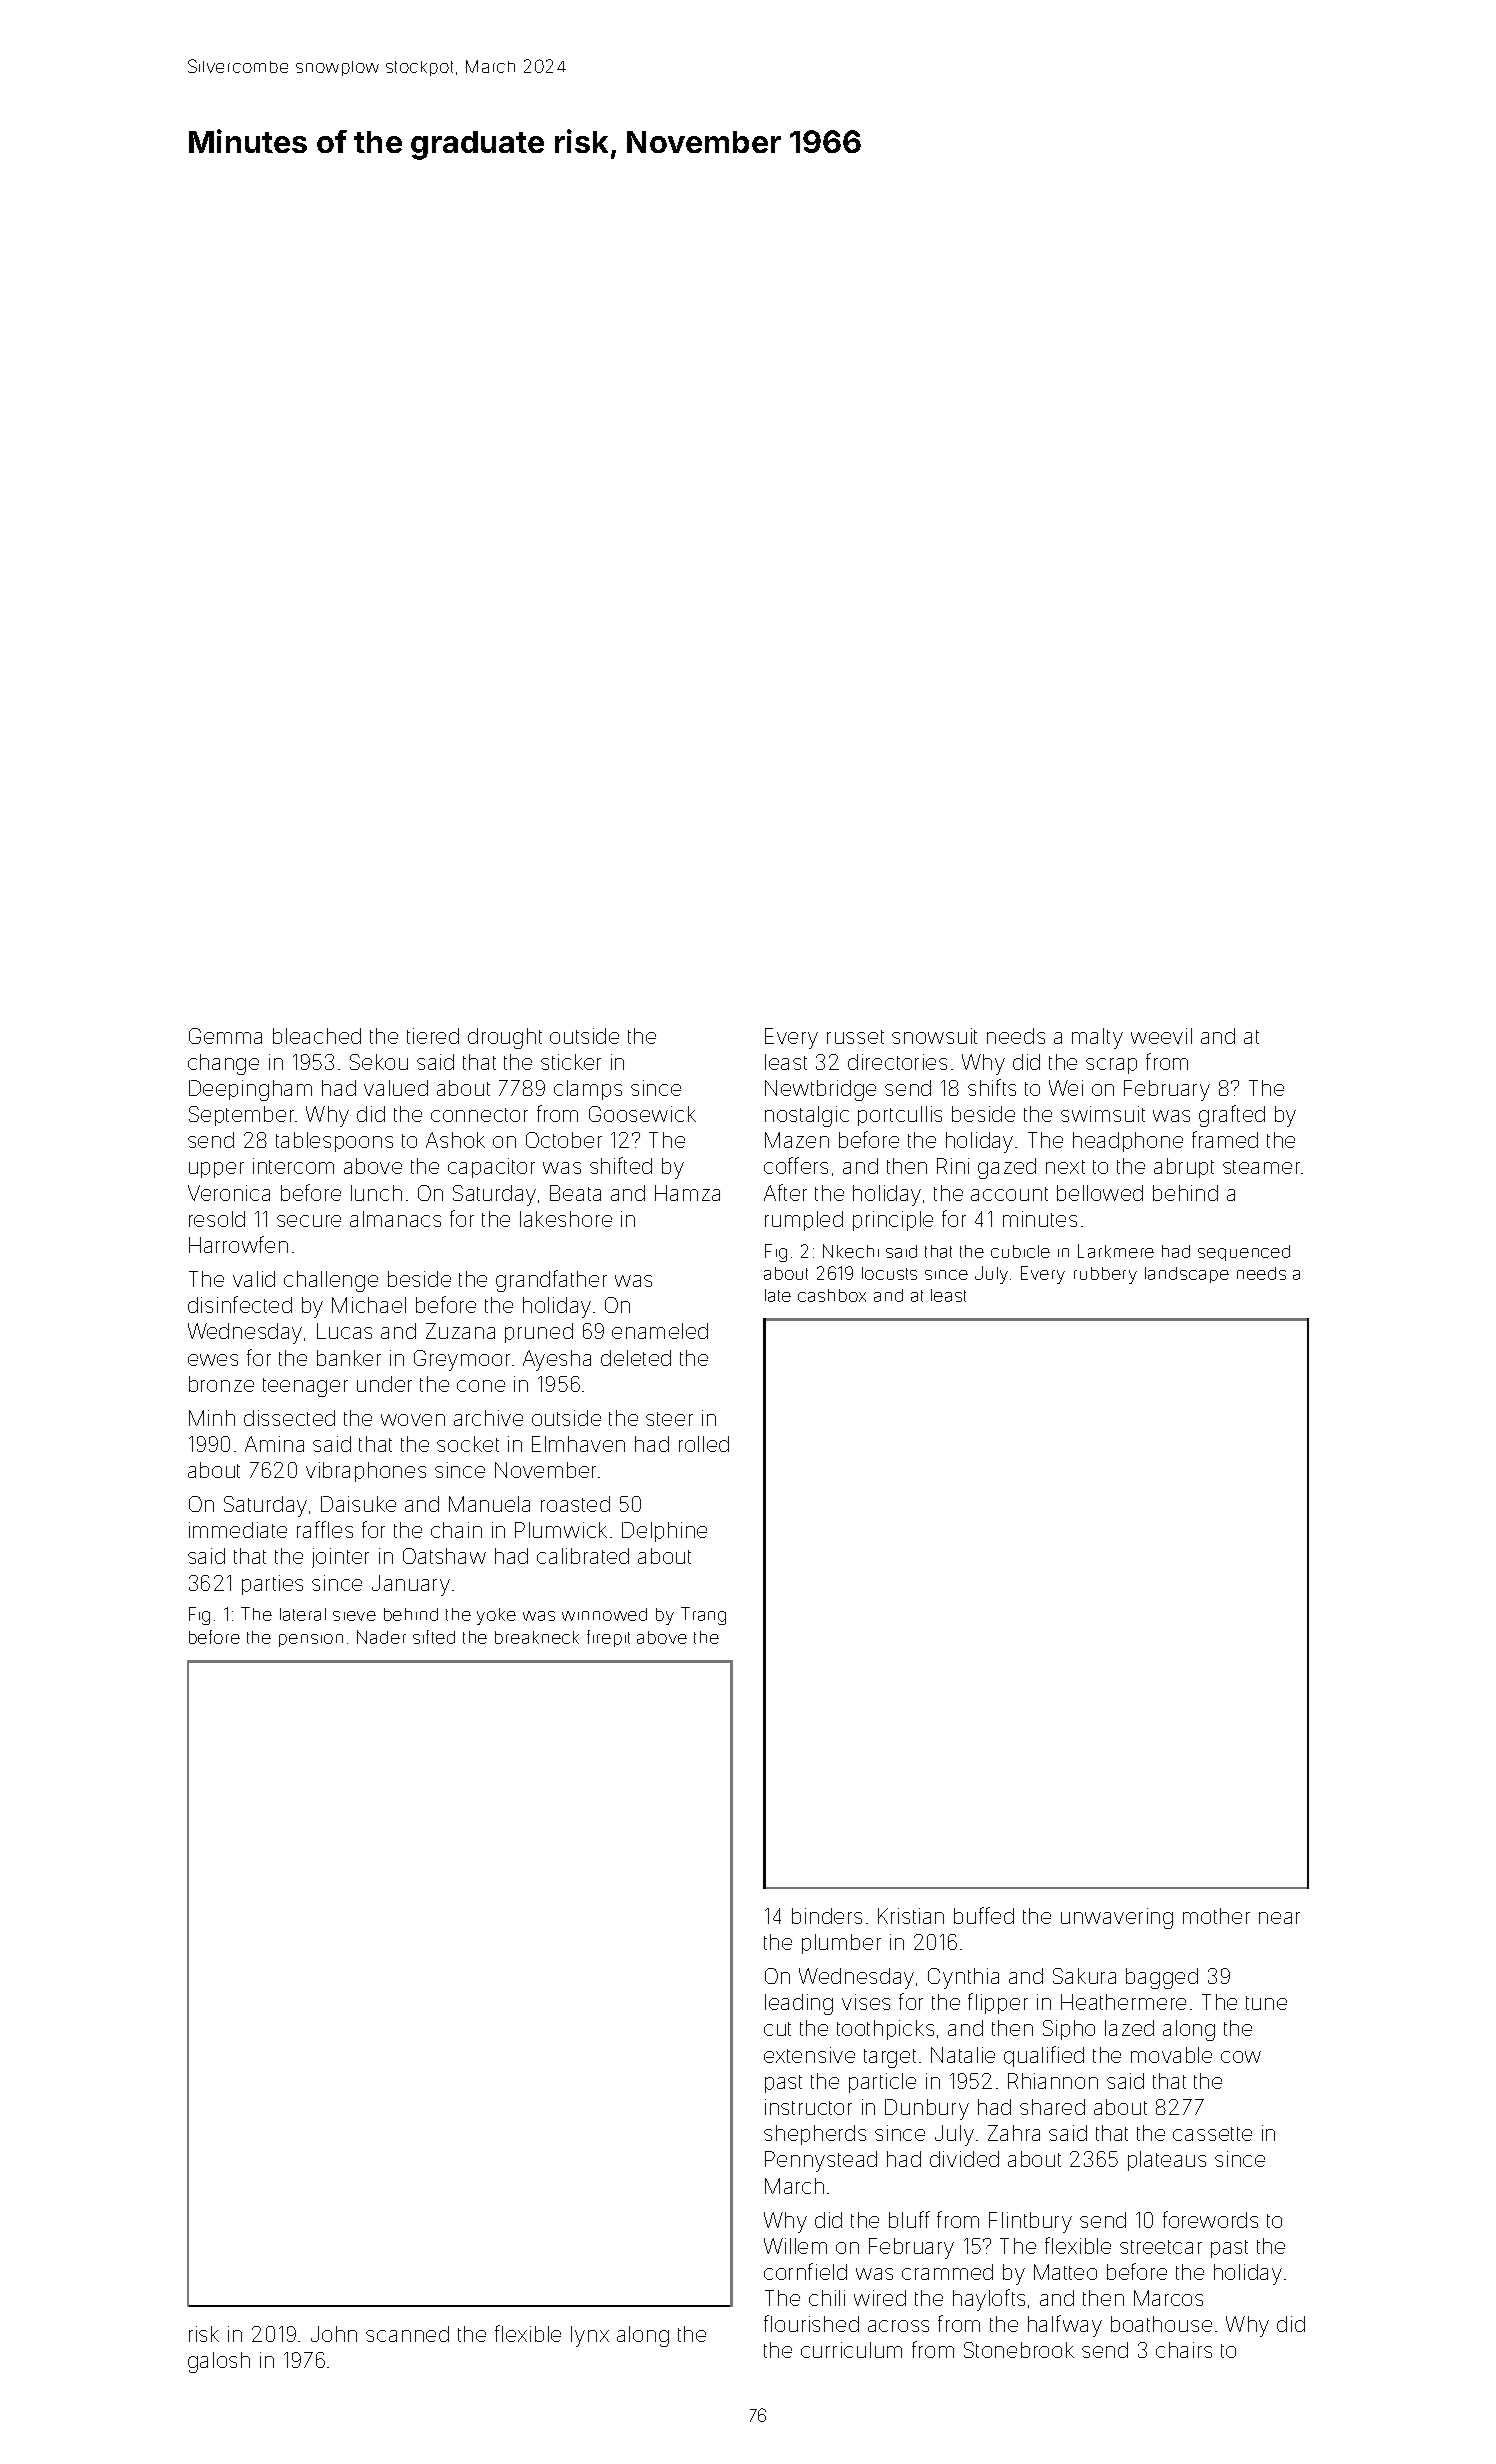 Image resolution: width=1496 pixels, height=2464 pixels. I want to click on galosh, so click(219, 2362).
